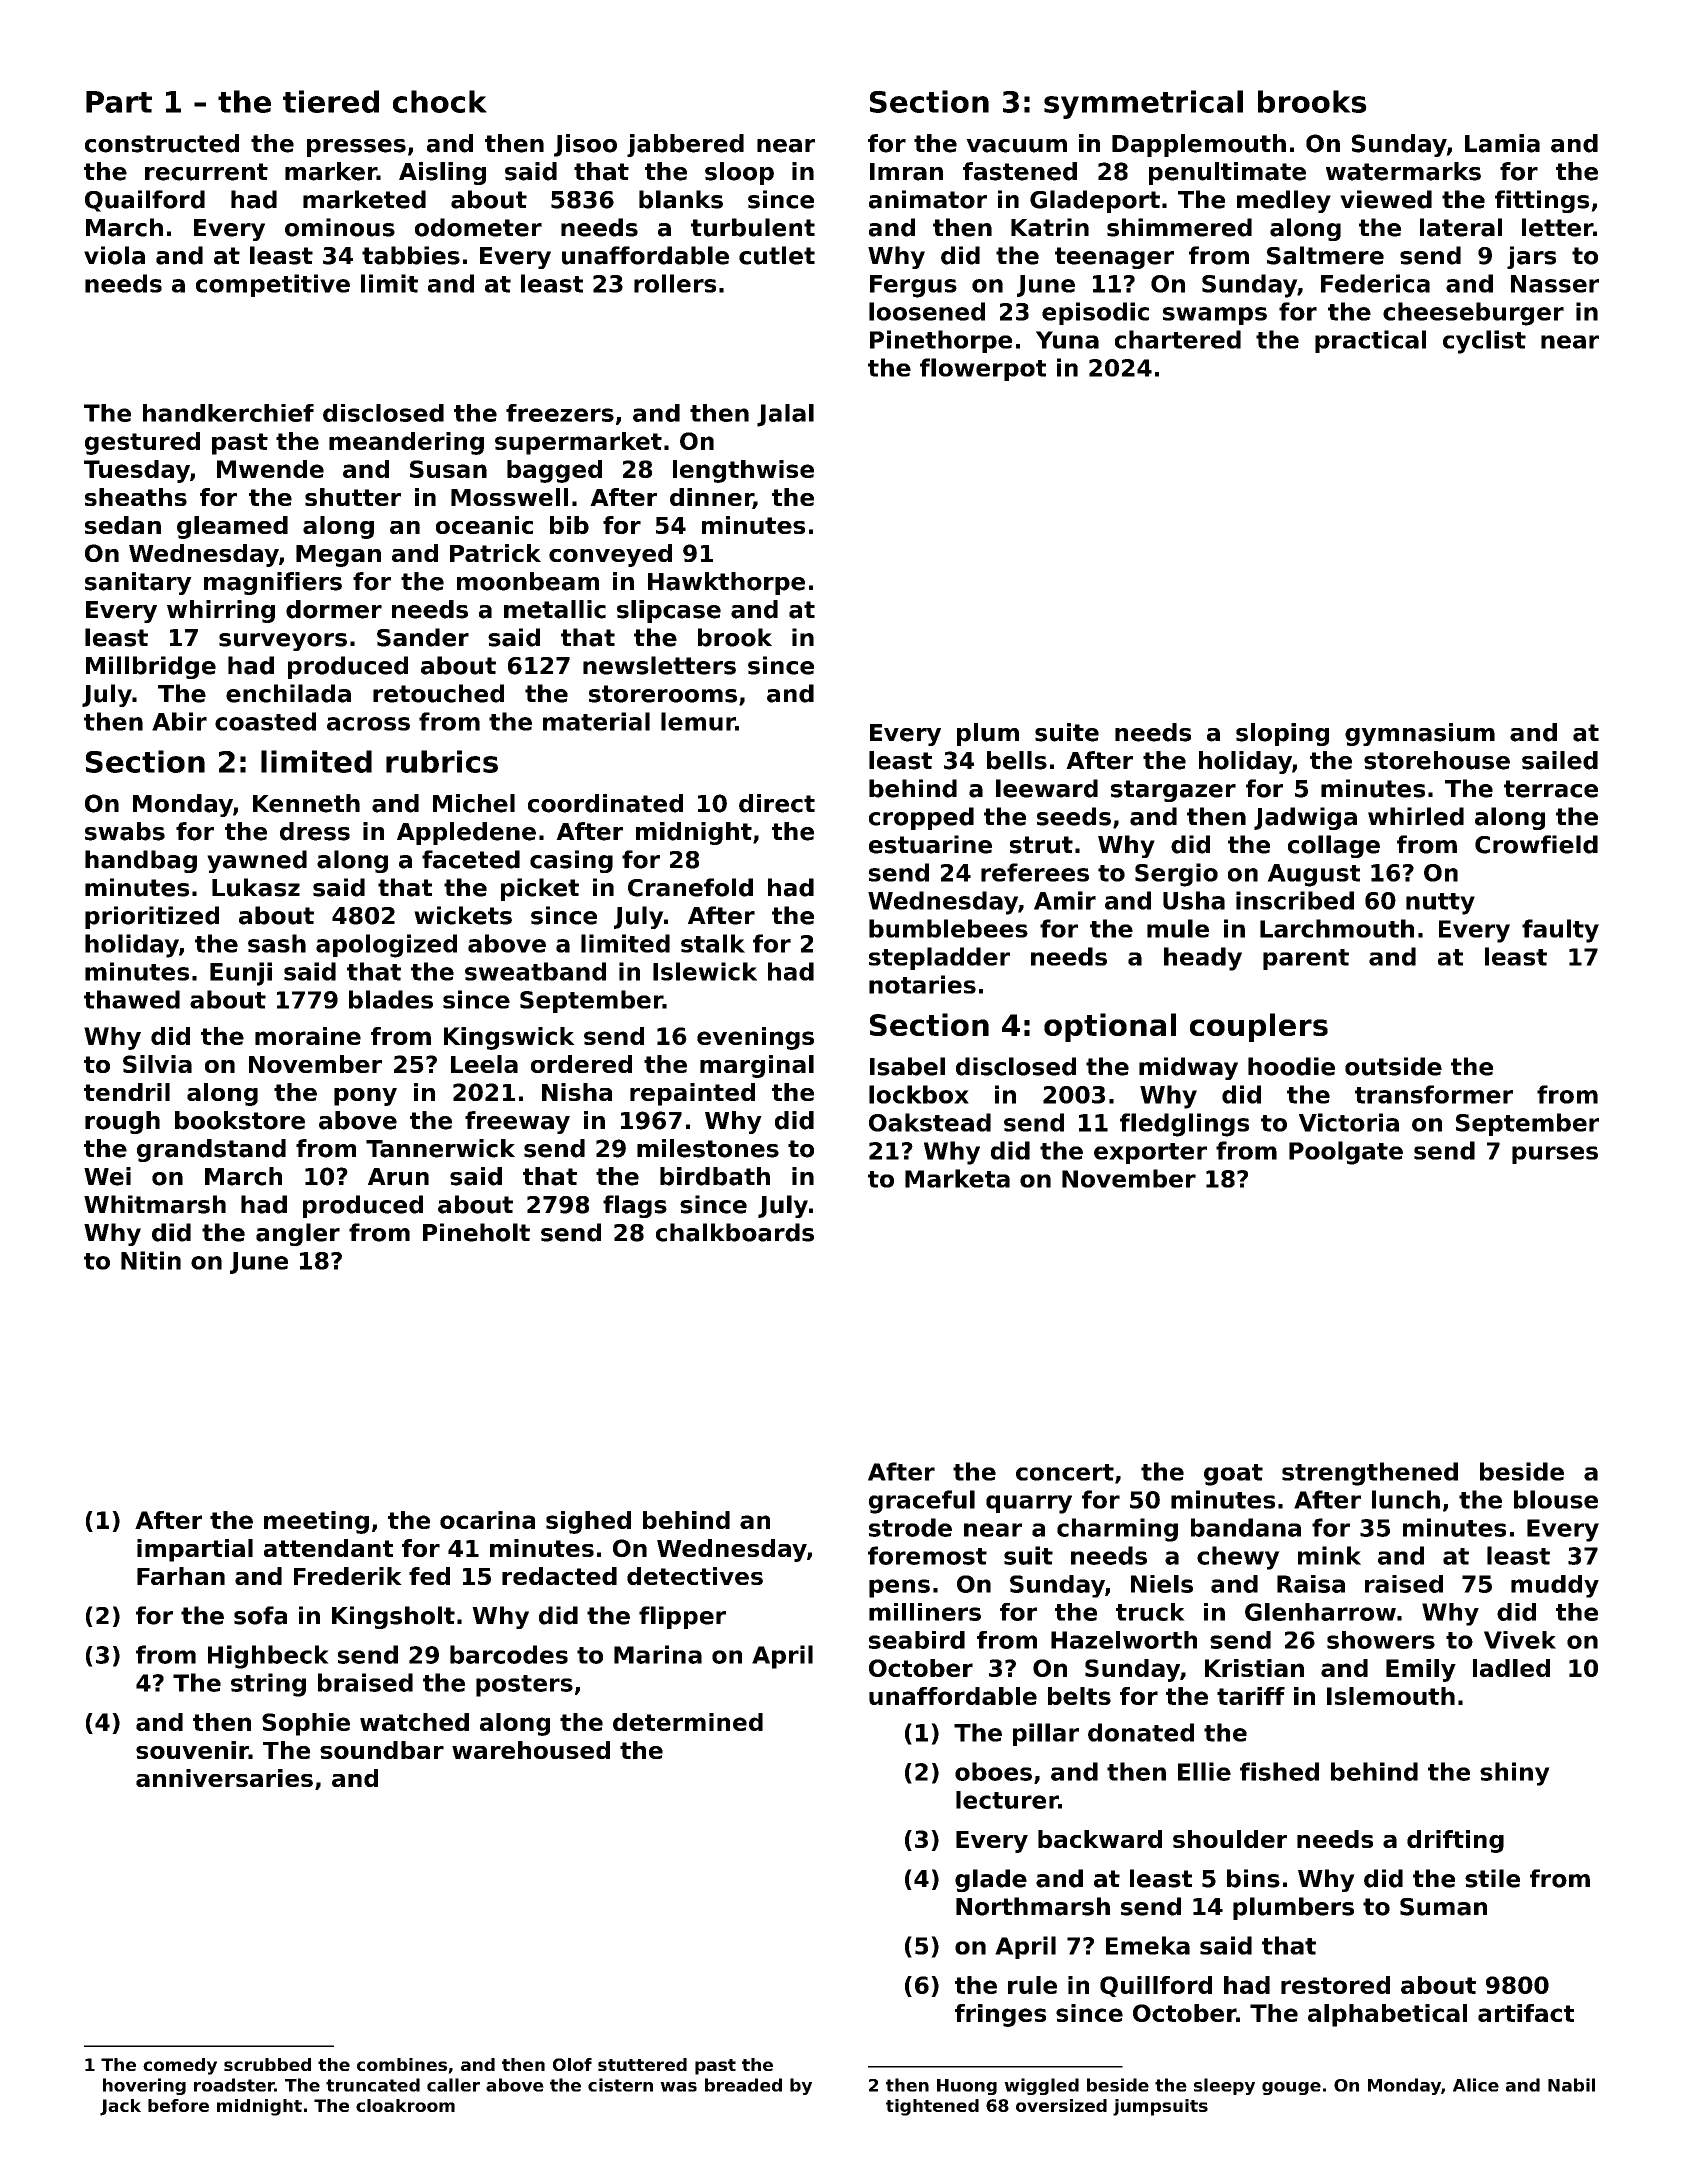  I want to click on was, so click(678, 2087).
